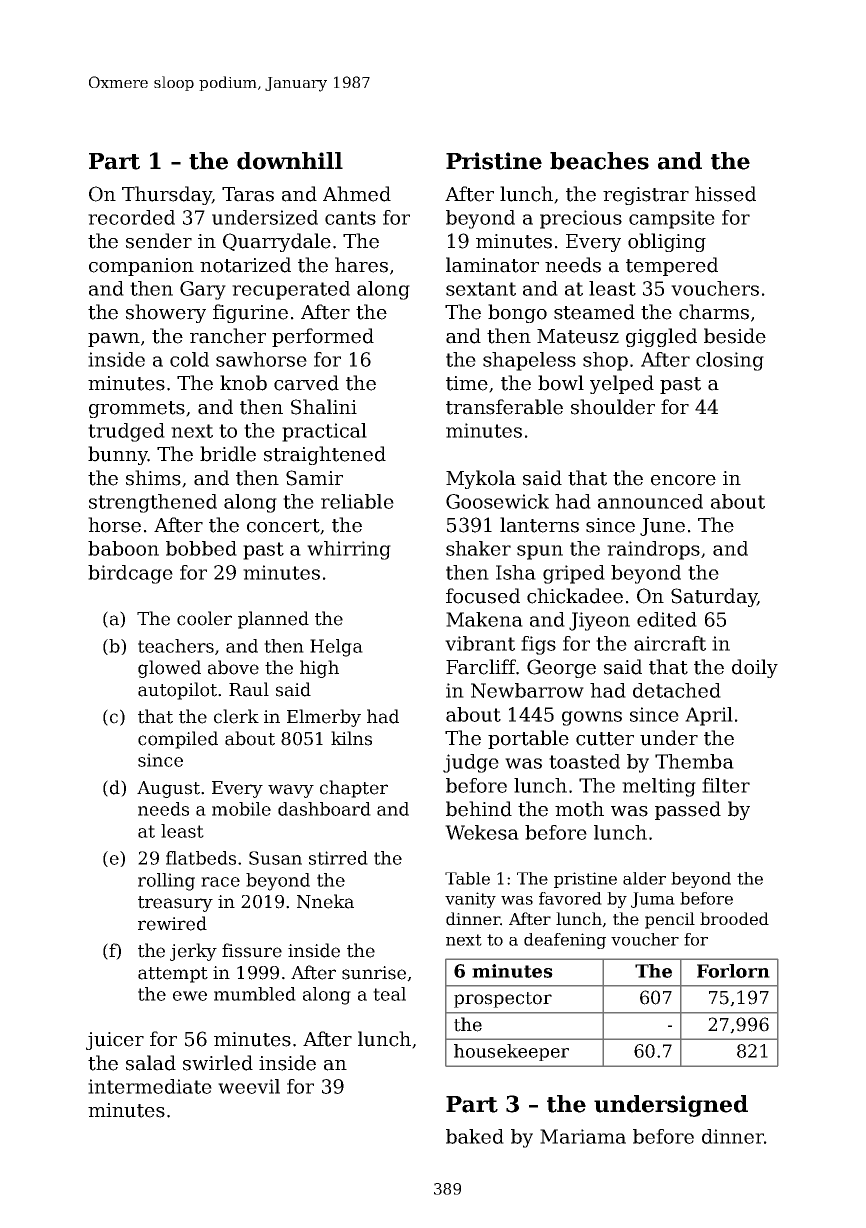  I want to click on registrar, so click(646, 196).
